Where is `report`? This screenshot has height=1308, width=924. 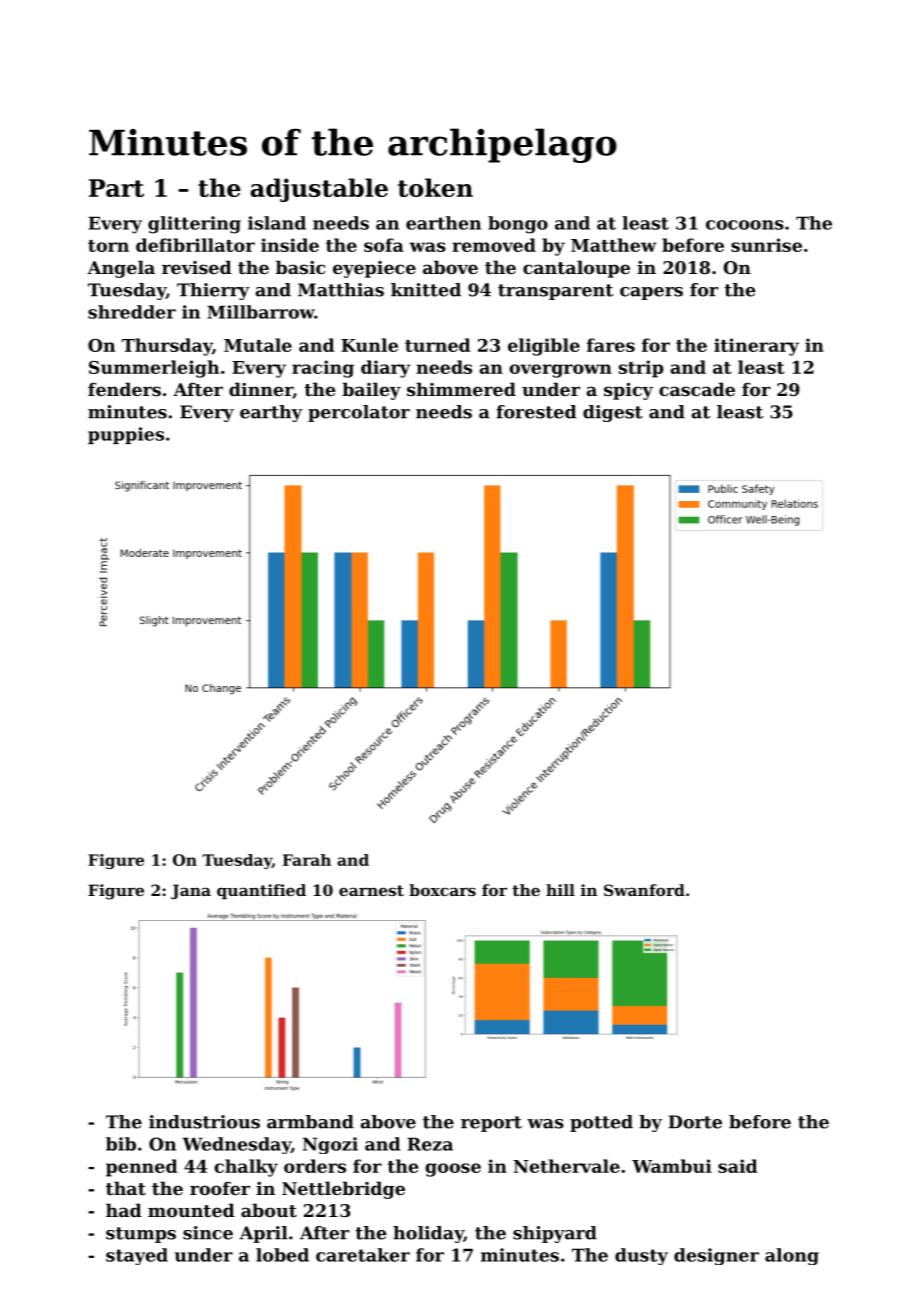
report is located at coordinates (491, 1124).
